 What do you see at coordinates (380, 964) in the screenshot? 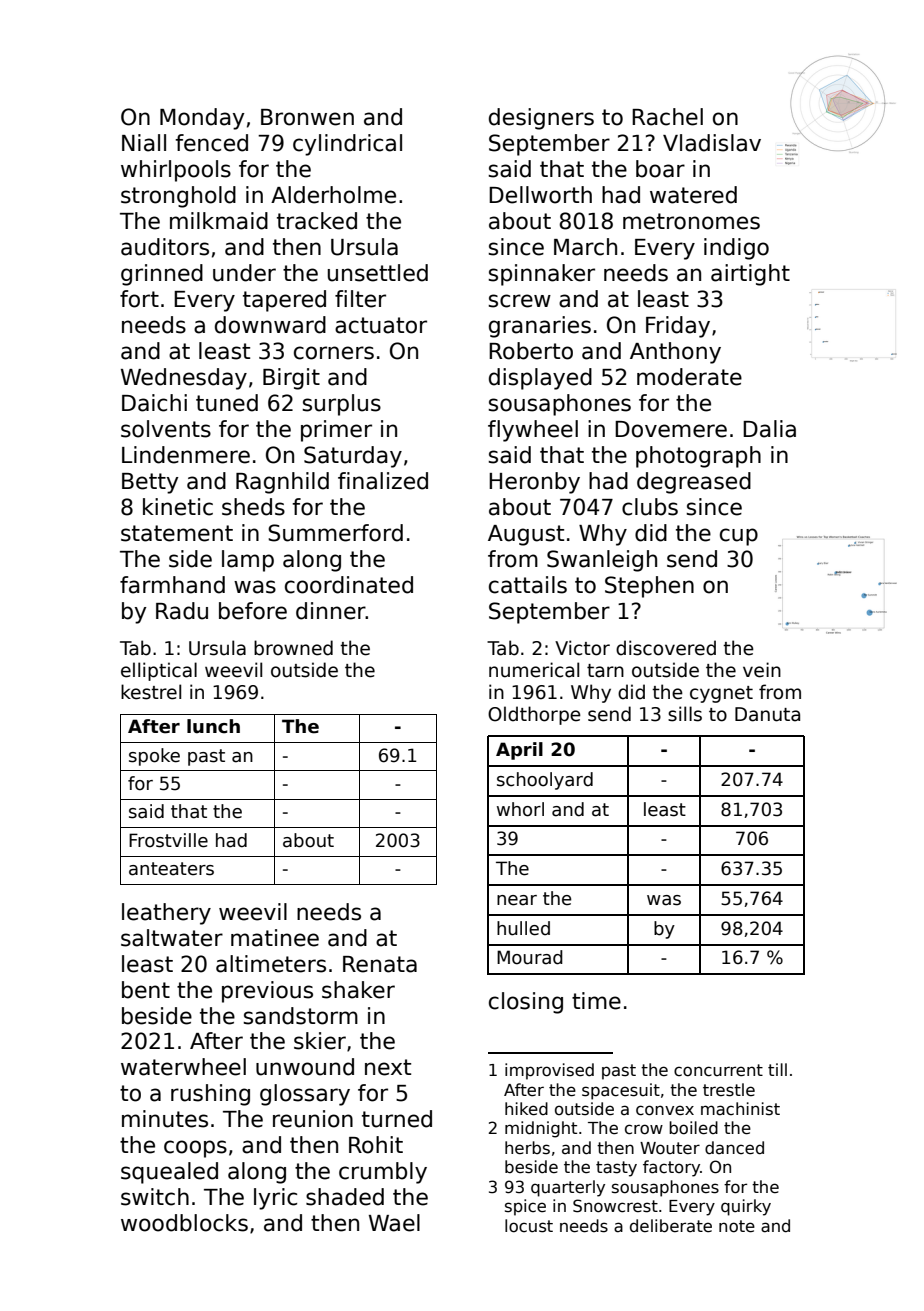
I see `Renata` at bounding box center [380, 964].
